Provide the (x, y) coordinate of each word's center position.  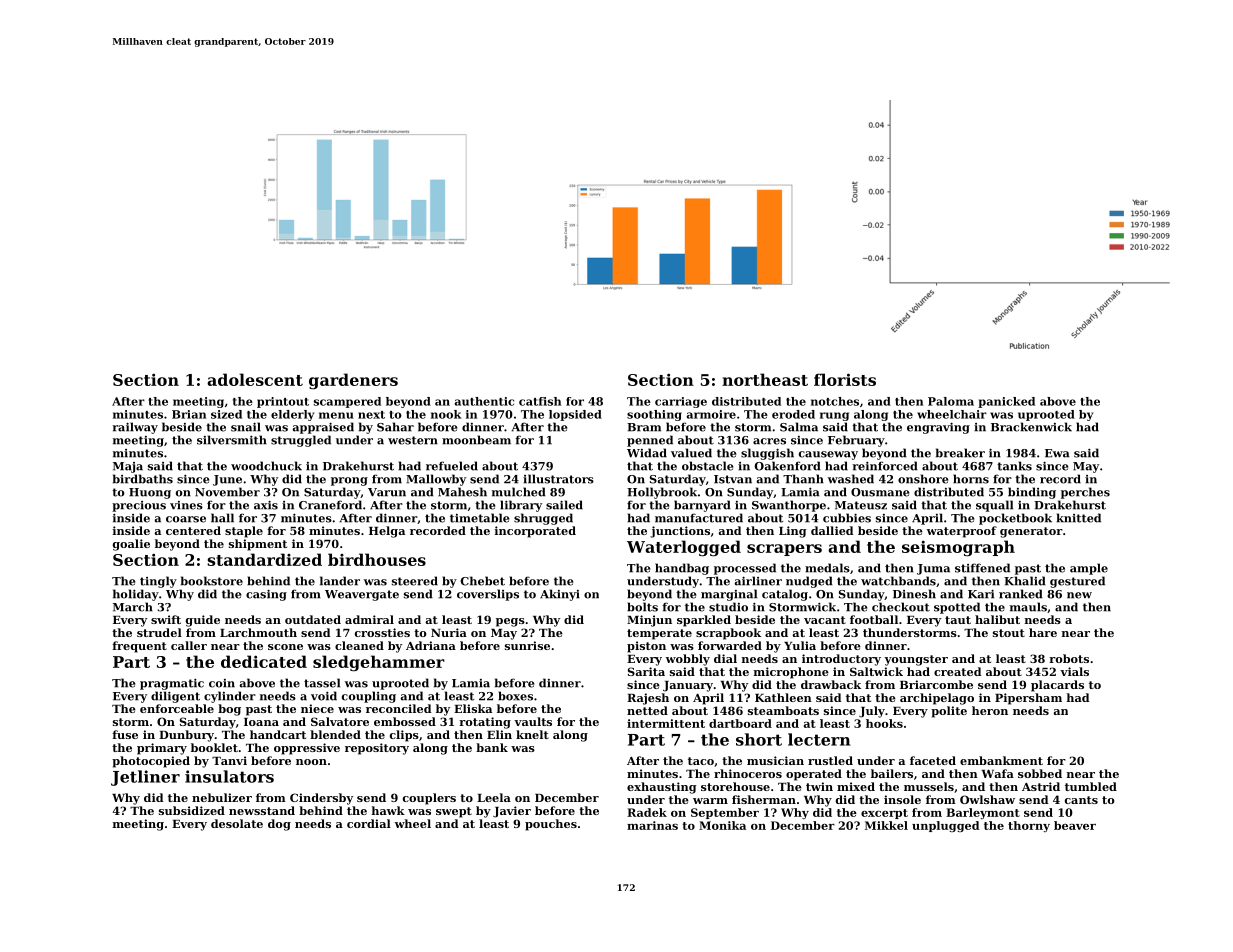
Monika (722, 825)
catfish (540, 401)
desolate (237, 823)
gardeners (353, 381)
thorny (1029, 826)
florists (845, 379)
